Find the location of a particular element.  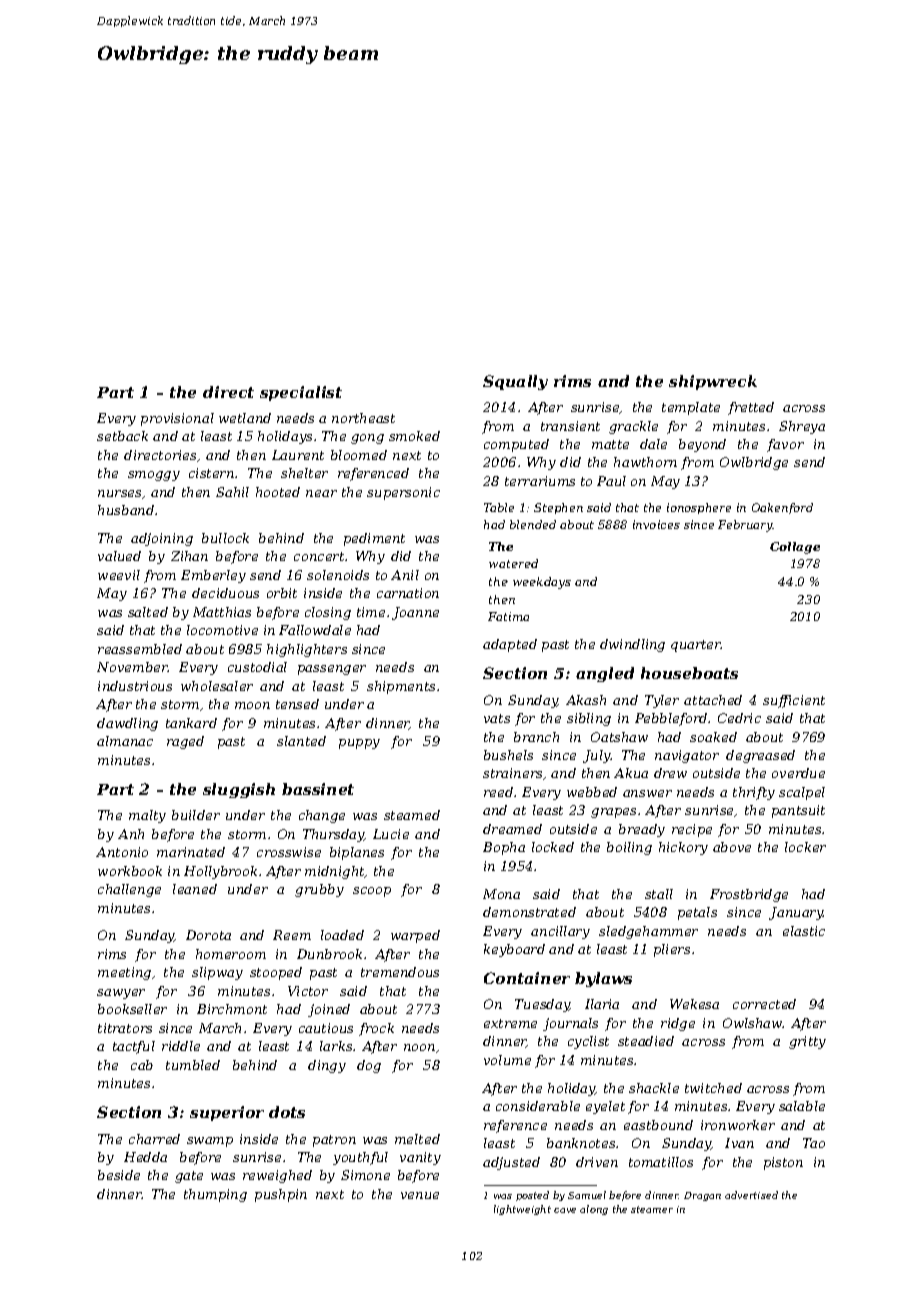

reed is located at coordinates (498, 792).
